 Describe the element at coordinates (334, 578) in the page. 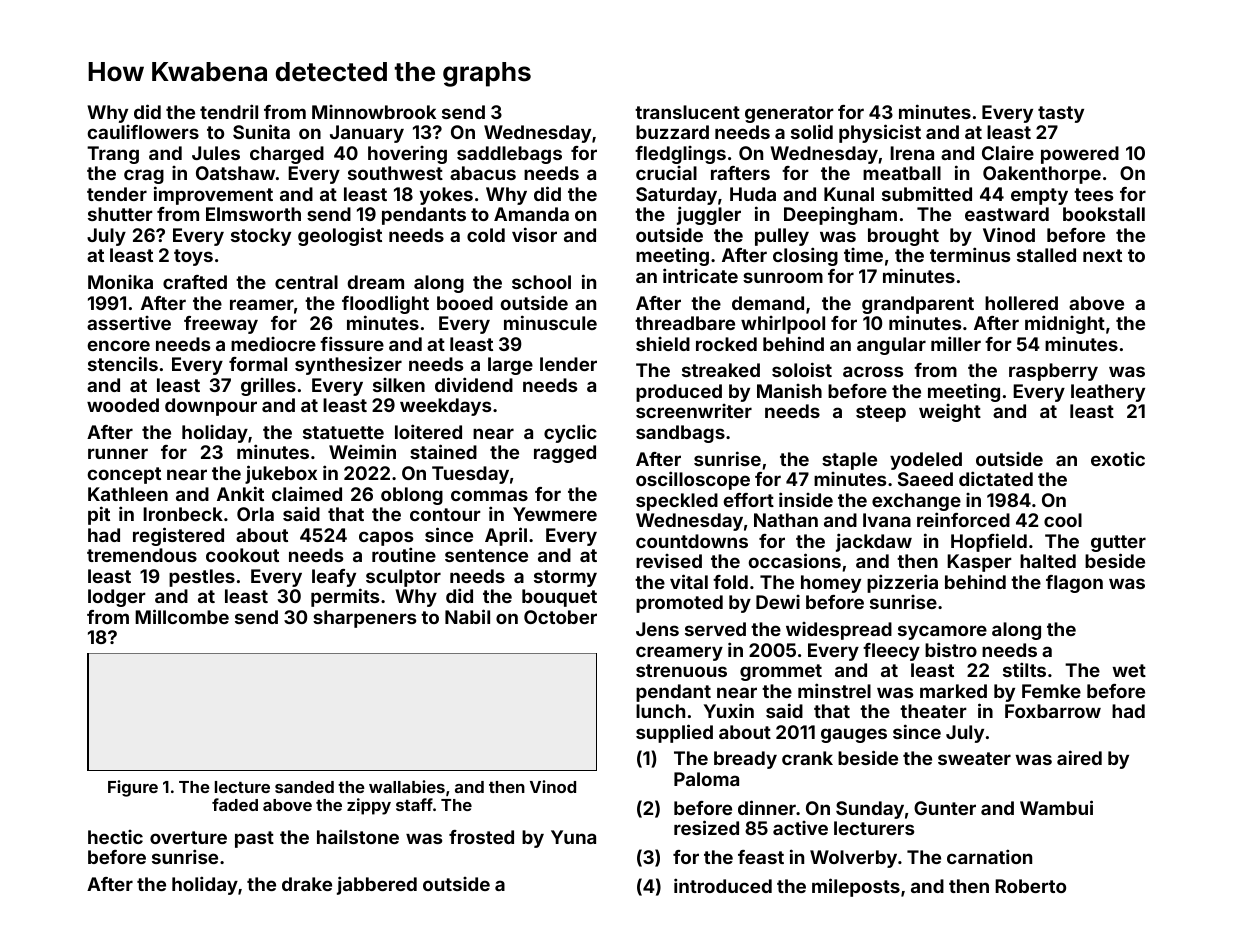

I see `leafy` at that location.
